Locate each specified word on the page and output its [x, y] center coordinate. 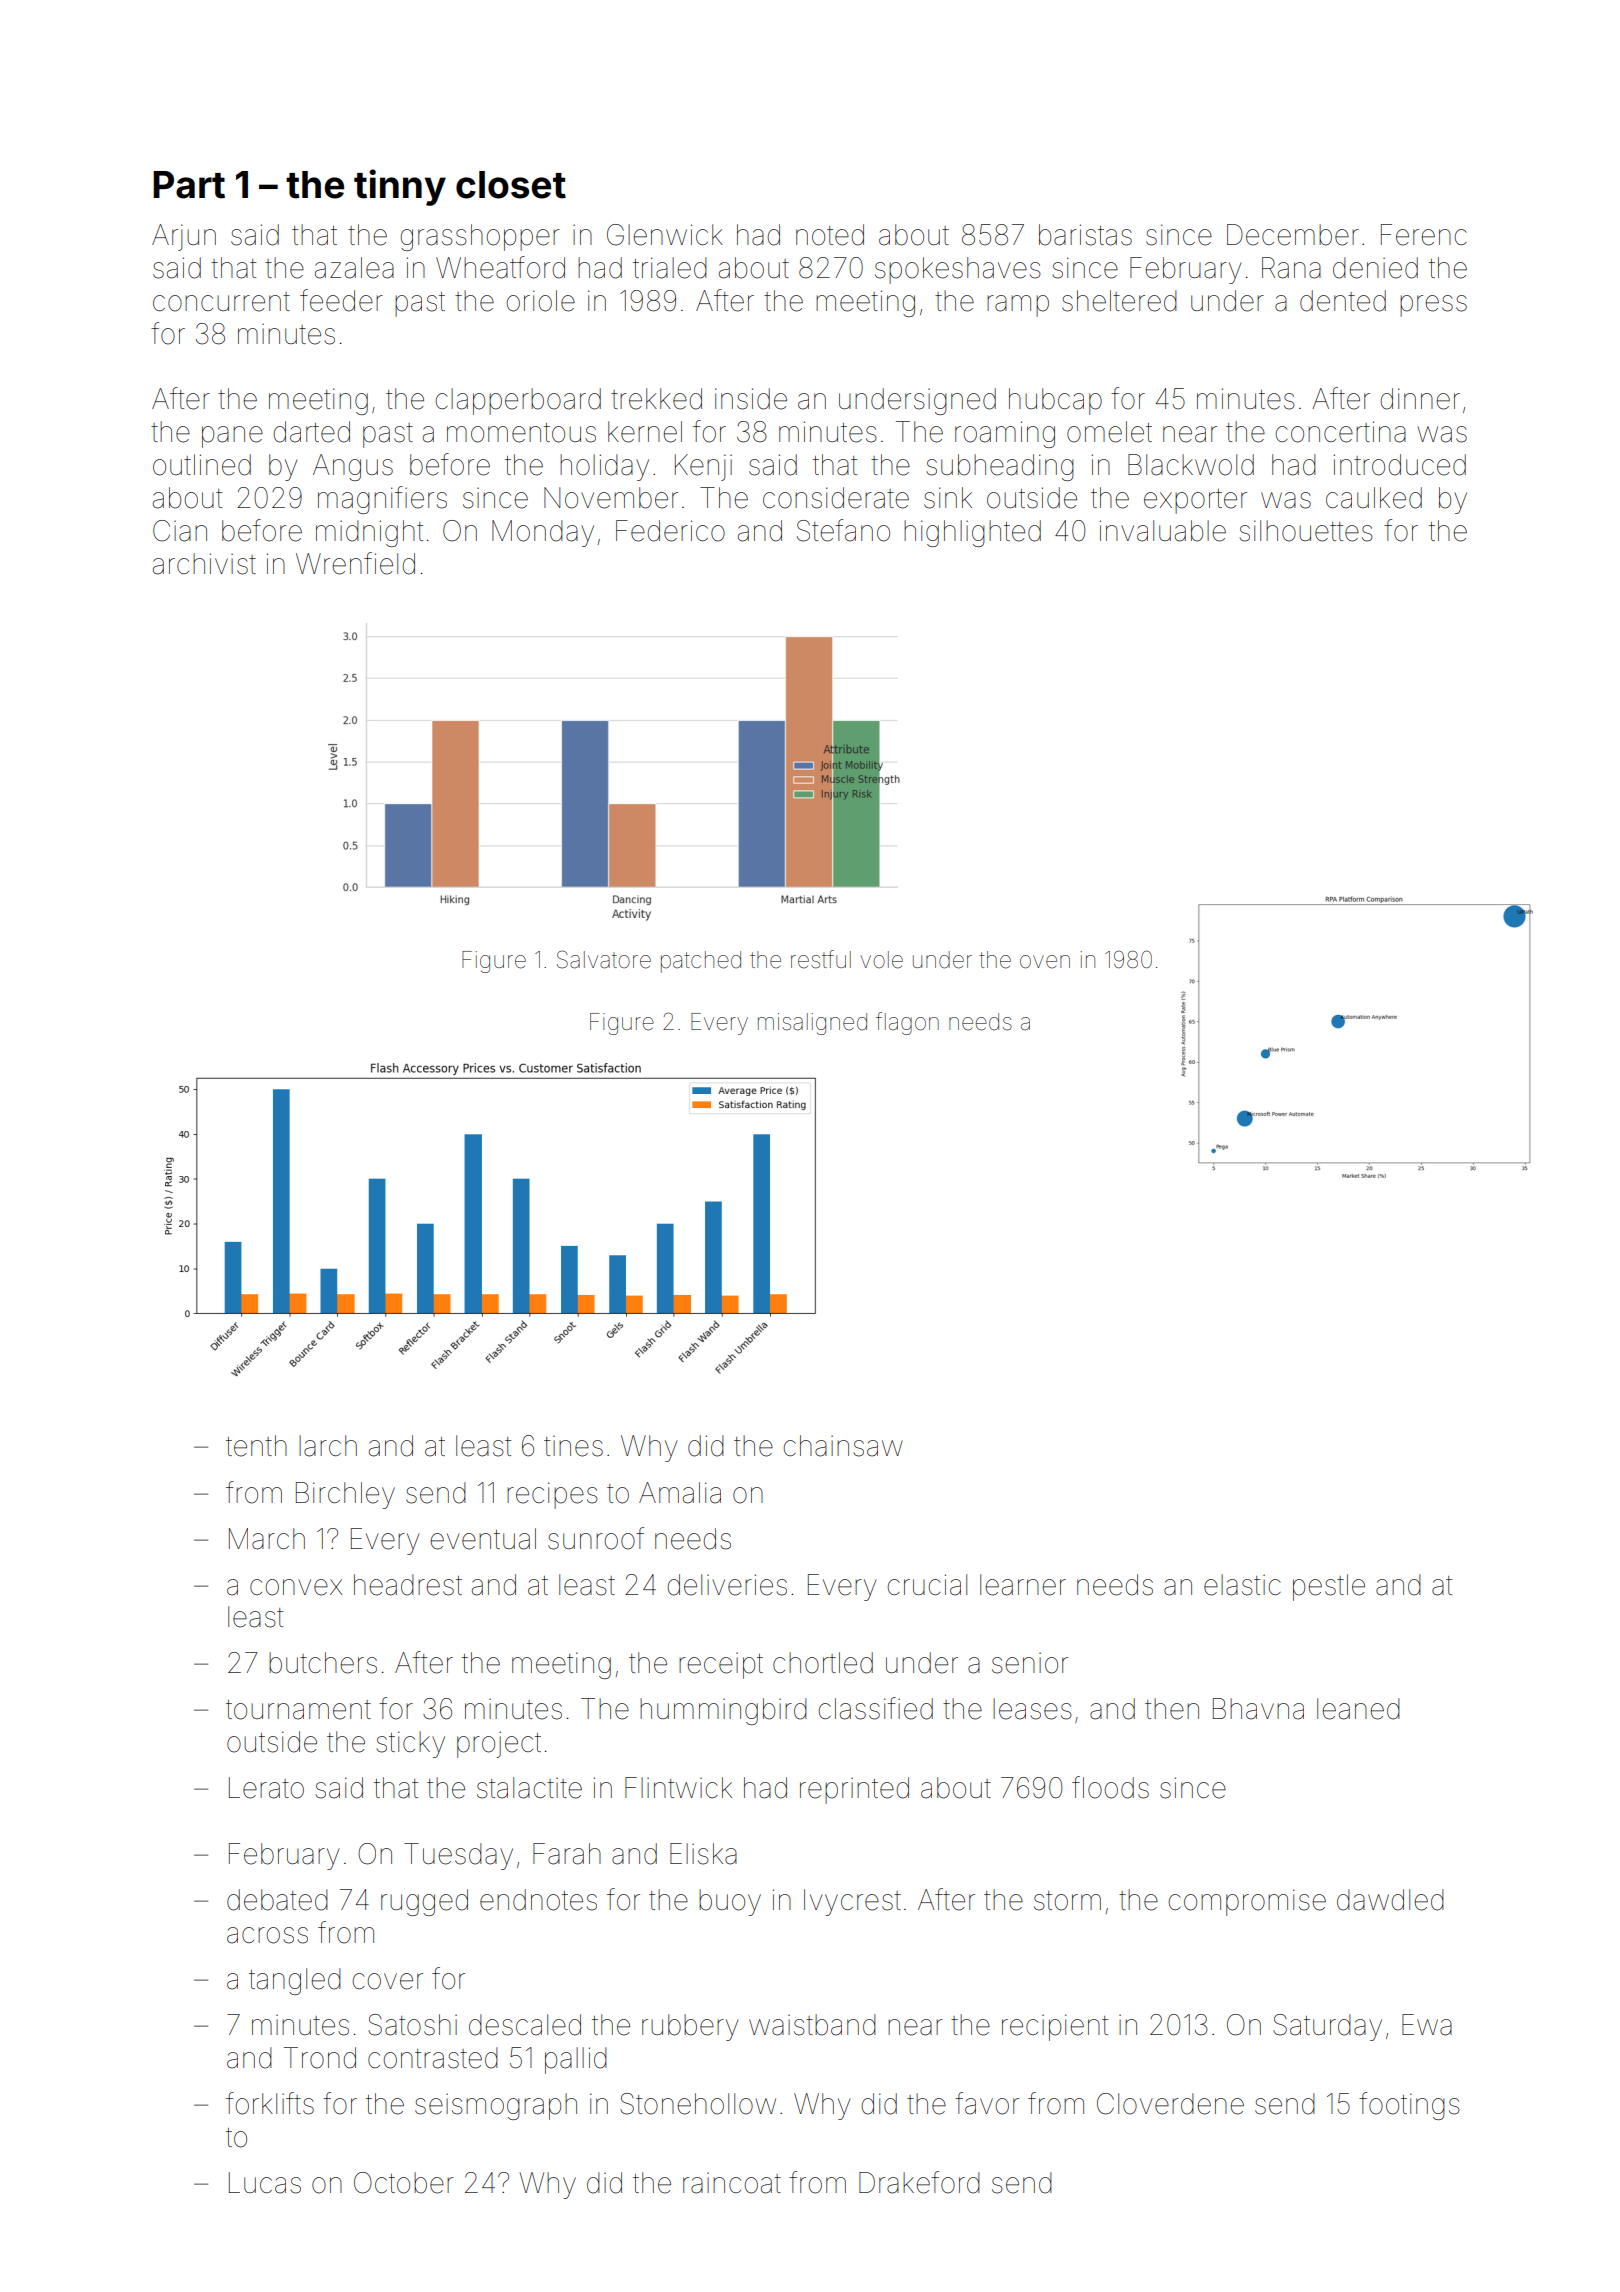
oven [1045, 962]
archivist [204, 564]
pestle [1329, 1587]
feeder [341, 300]
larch [328, 1446]
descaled [525, 2025]
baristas [1085, 235]
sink [948, 498]
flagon [907, 1023]
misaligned [812, 1024]
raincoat [732, 2183]
